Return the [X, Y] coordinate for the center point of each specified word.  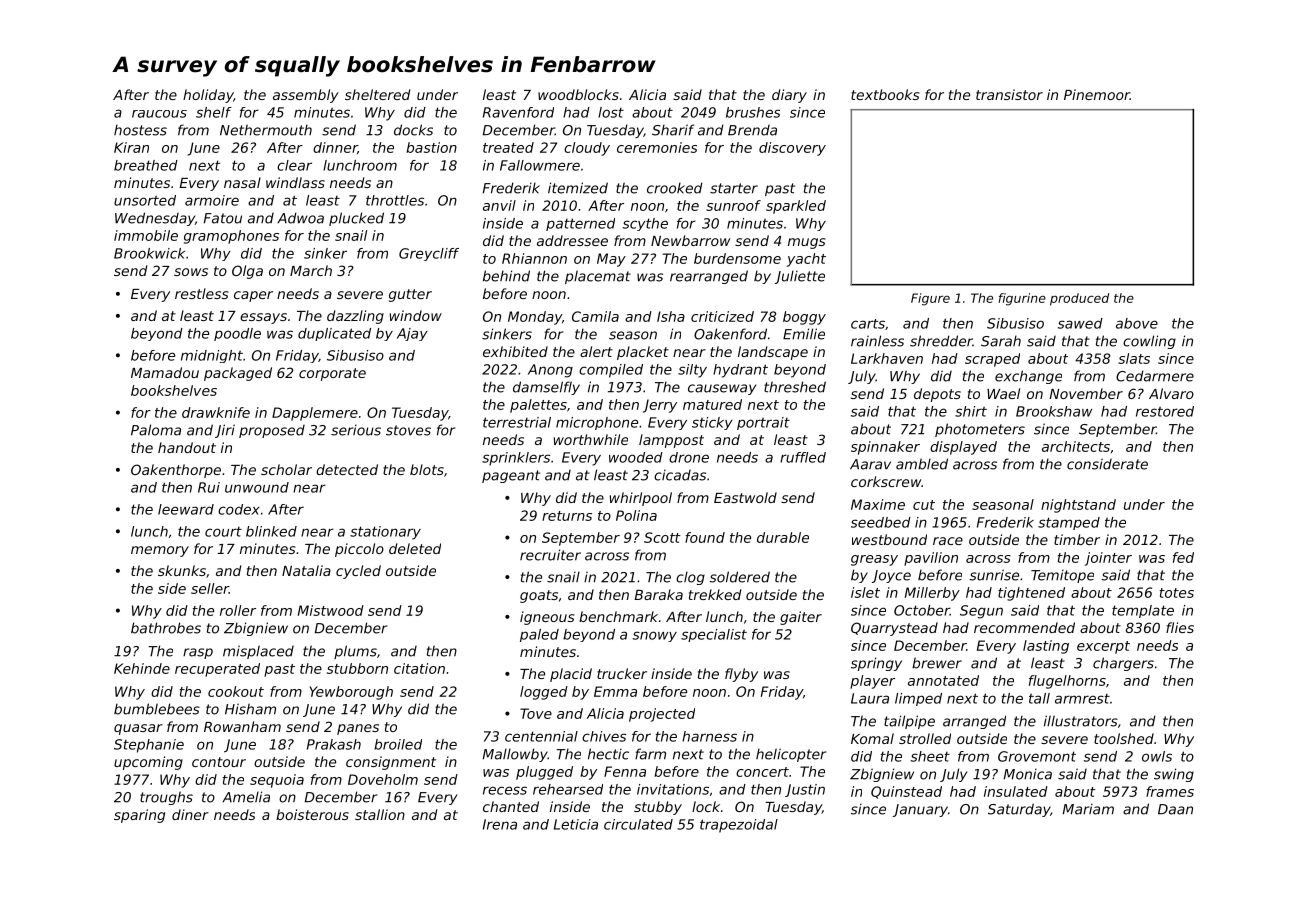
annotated [943, 680]
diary [789, 96]
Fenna [625, 771]
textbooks [885, 94]
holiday [208, 96]
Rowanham [242, 726]
